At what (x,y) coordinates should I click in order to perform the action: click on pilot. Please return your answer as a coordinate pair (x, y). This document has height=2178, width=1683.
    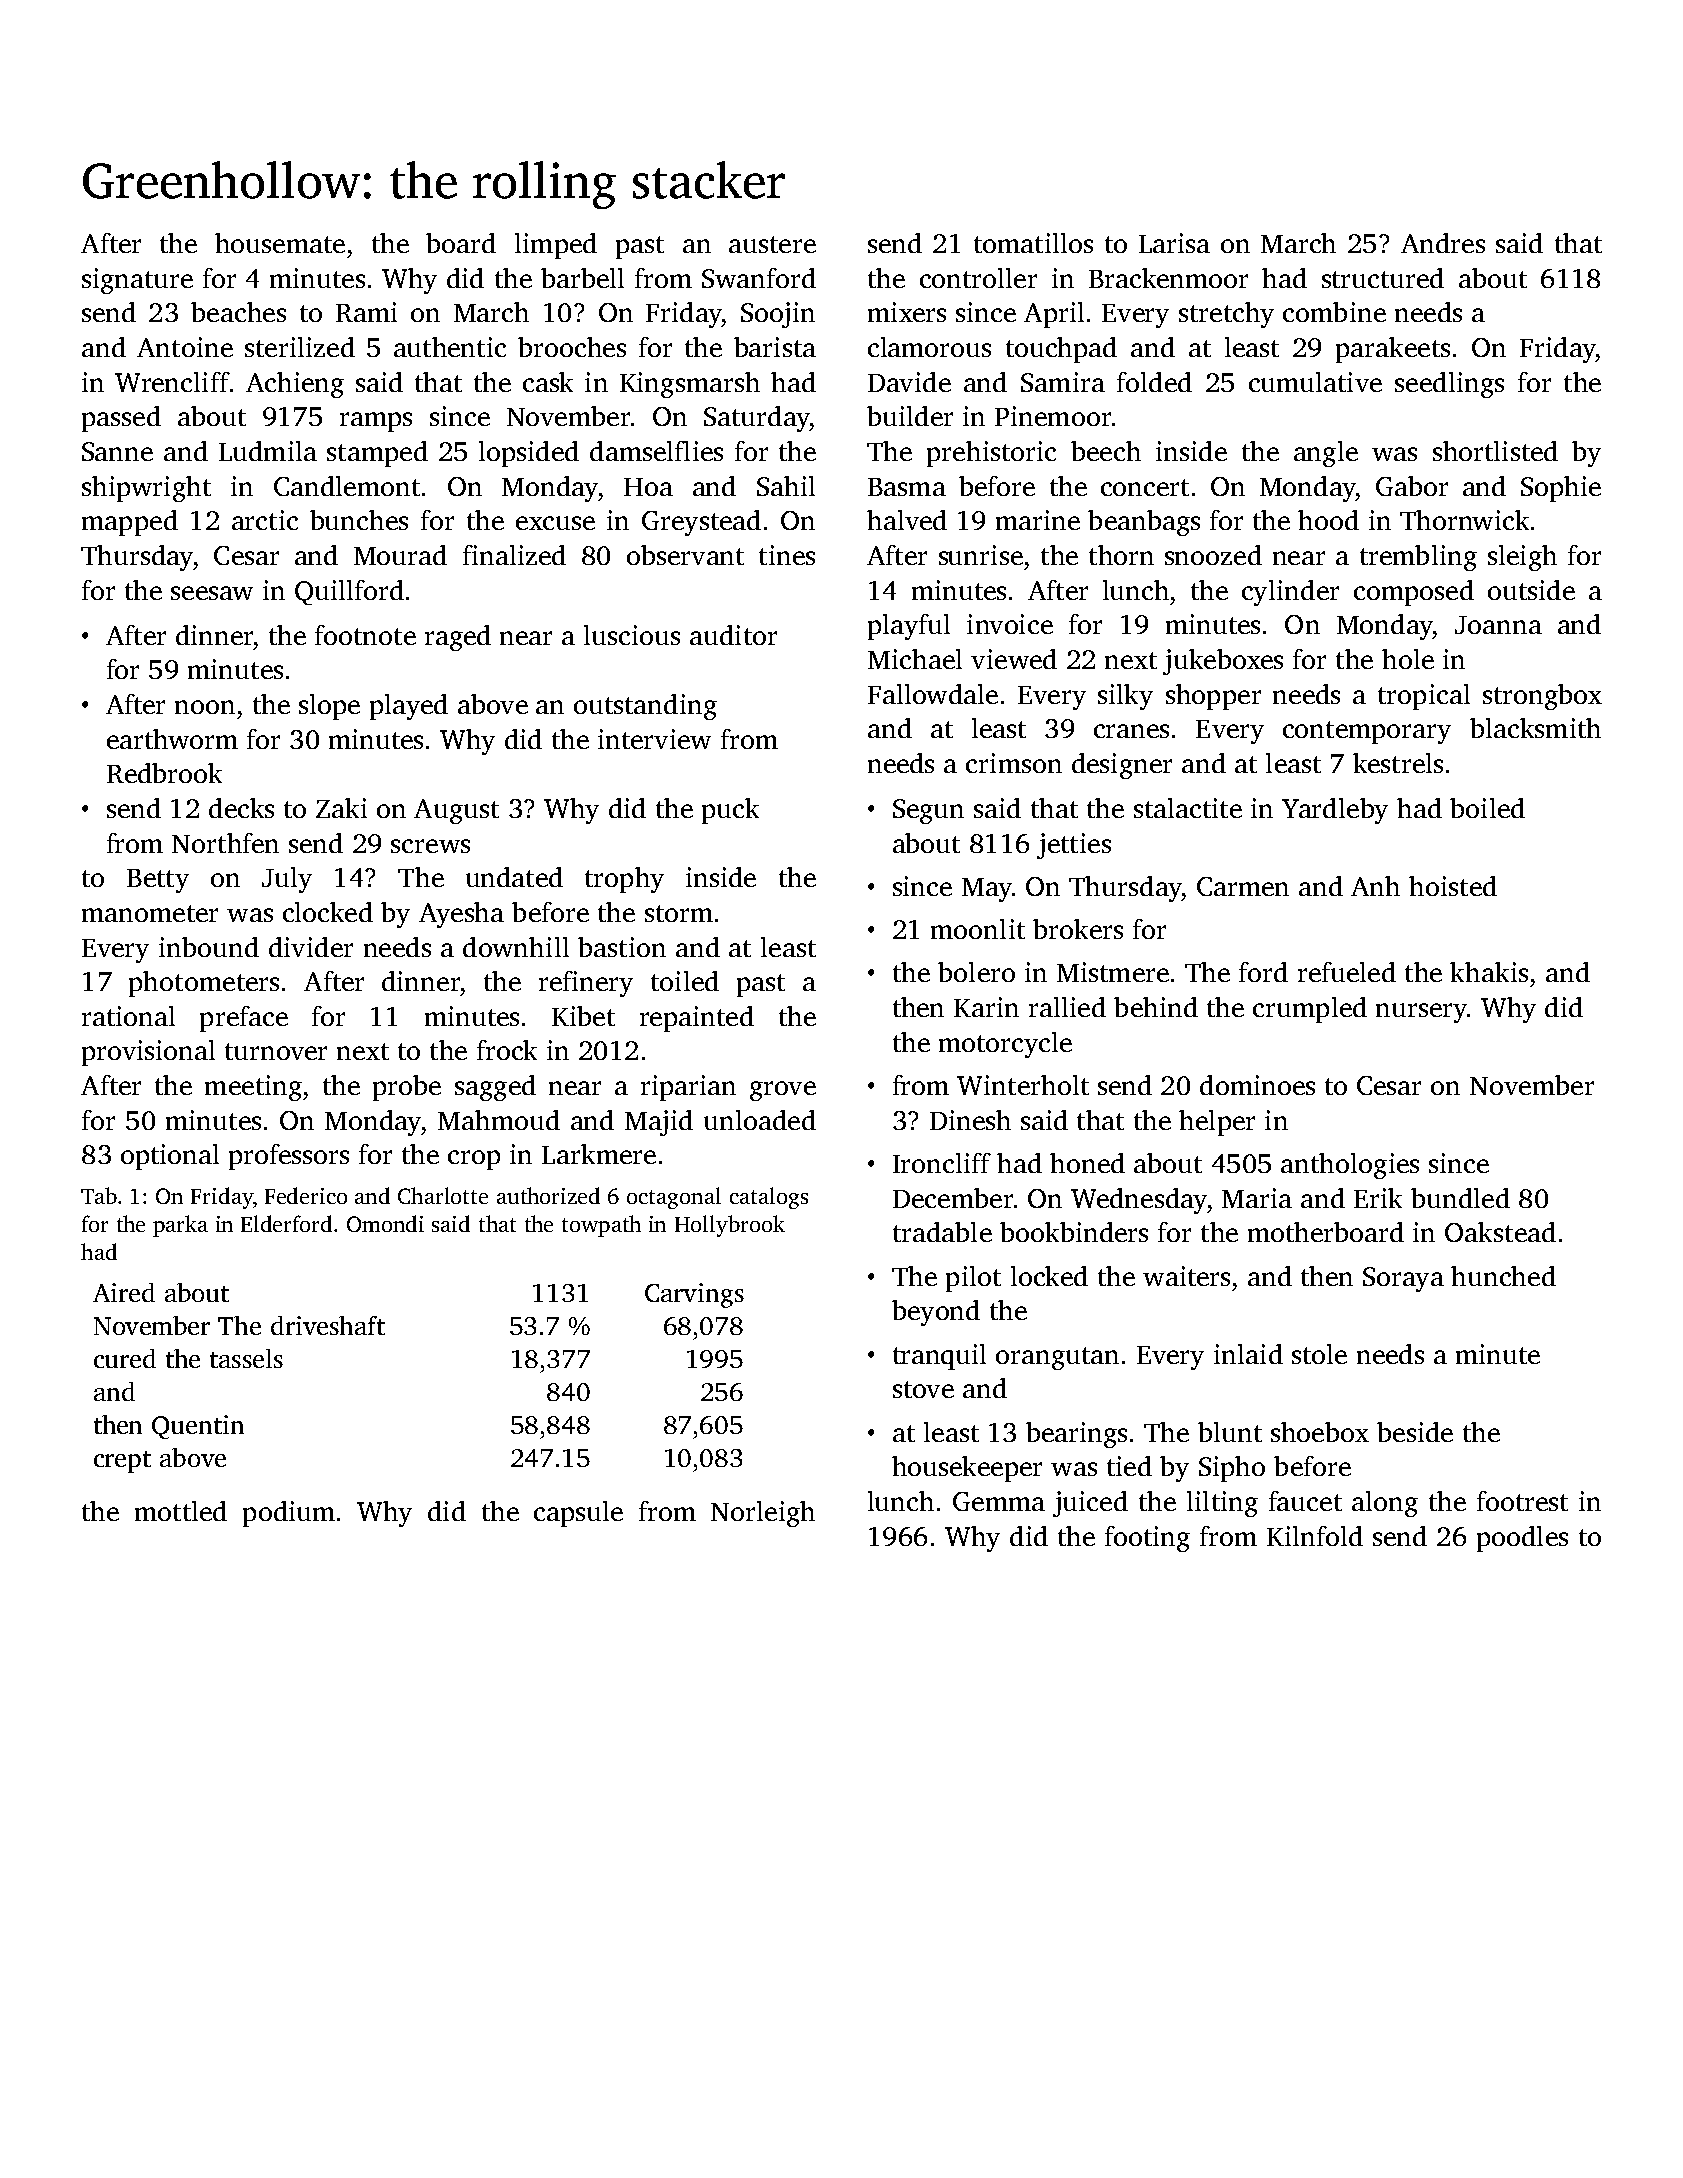
    Looking at the image, I should click on (973, 1279).
